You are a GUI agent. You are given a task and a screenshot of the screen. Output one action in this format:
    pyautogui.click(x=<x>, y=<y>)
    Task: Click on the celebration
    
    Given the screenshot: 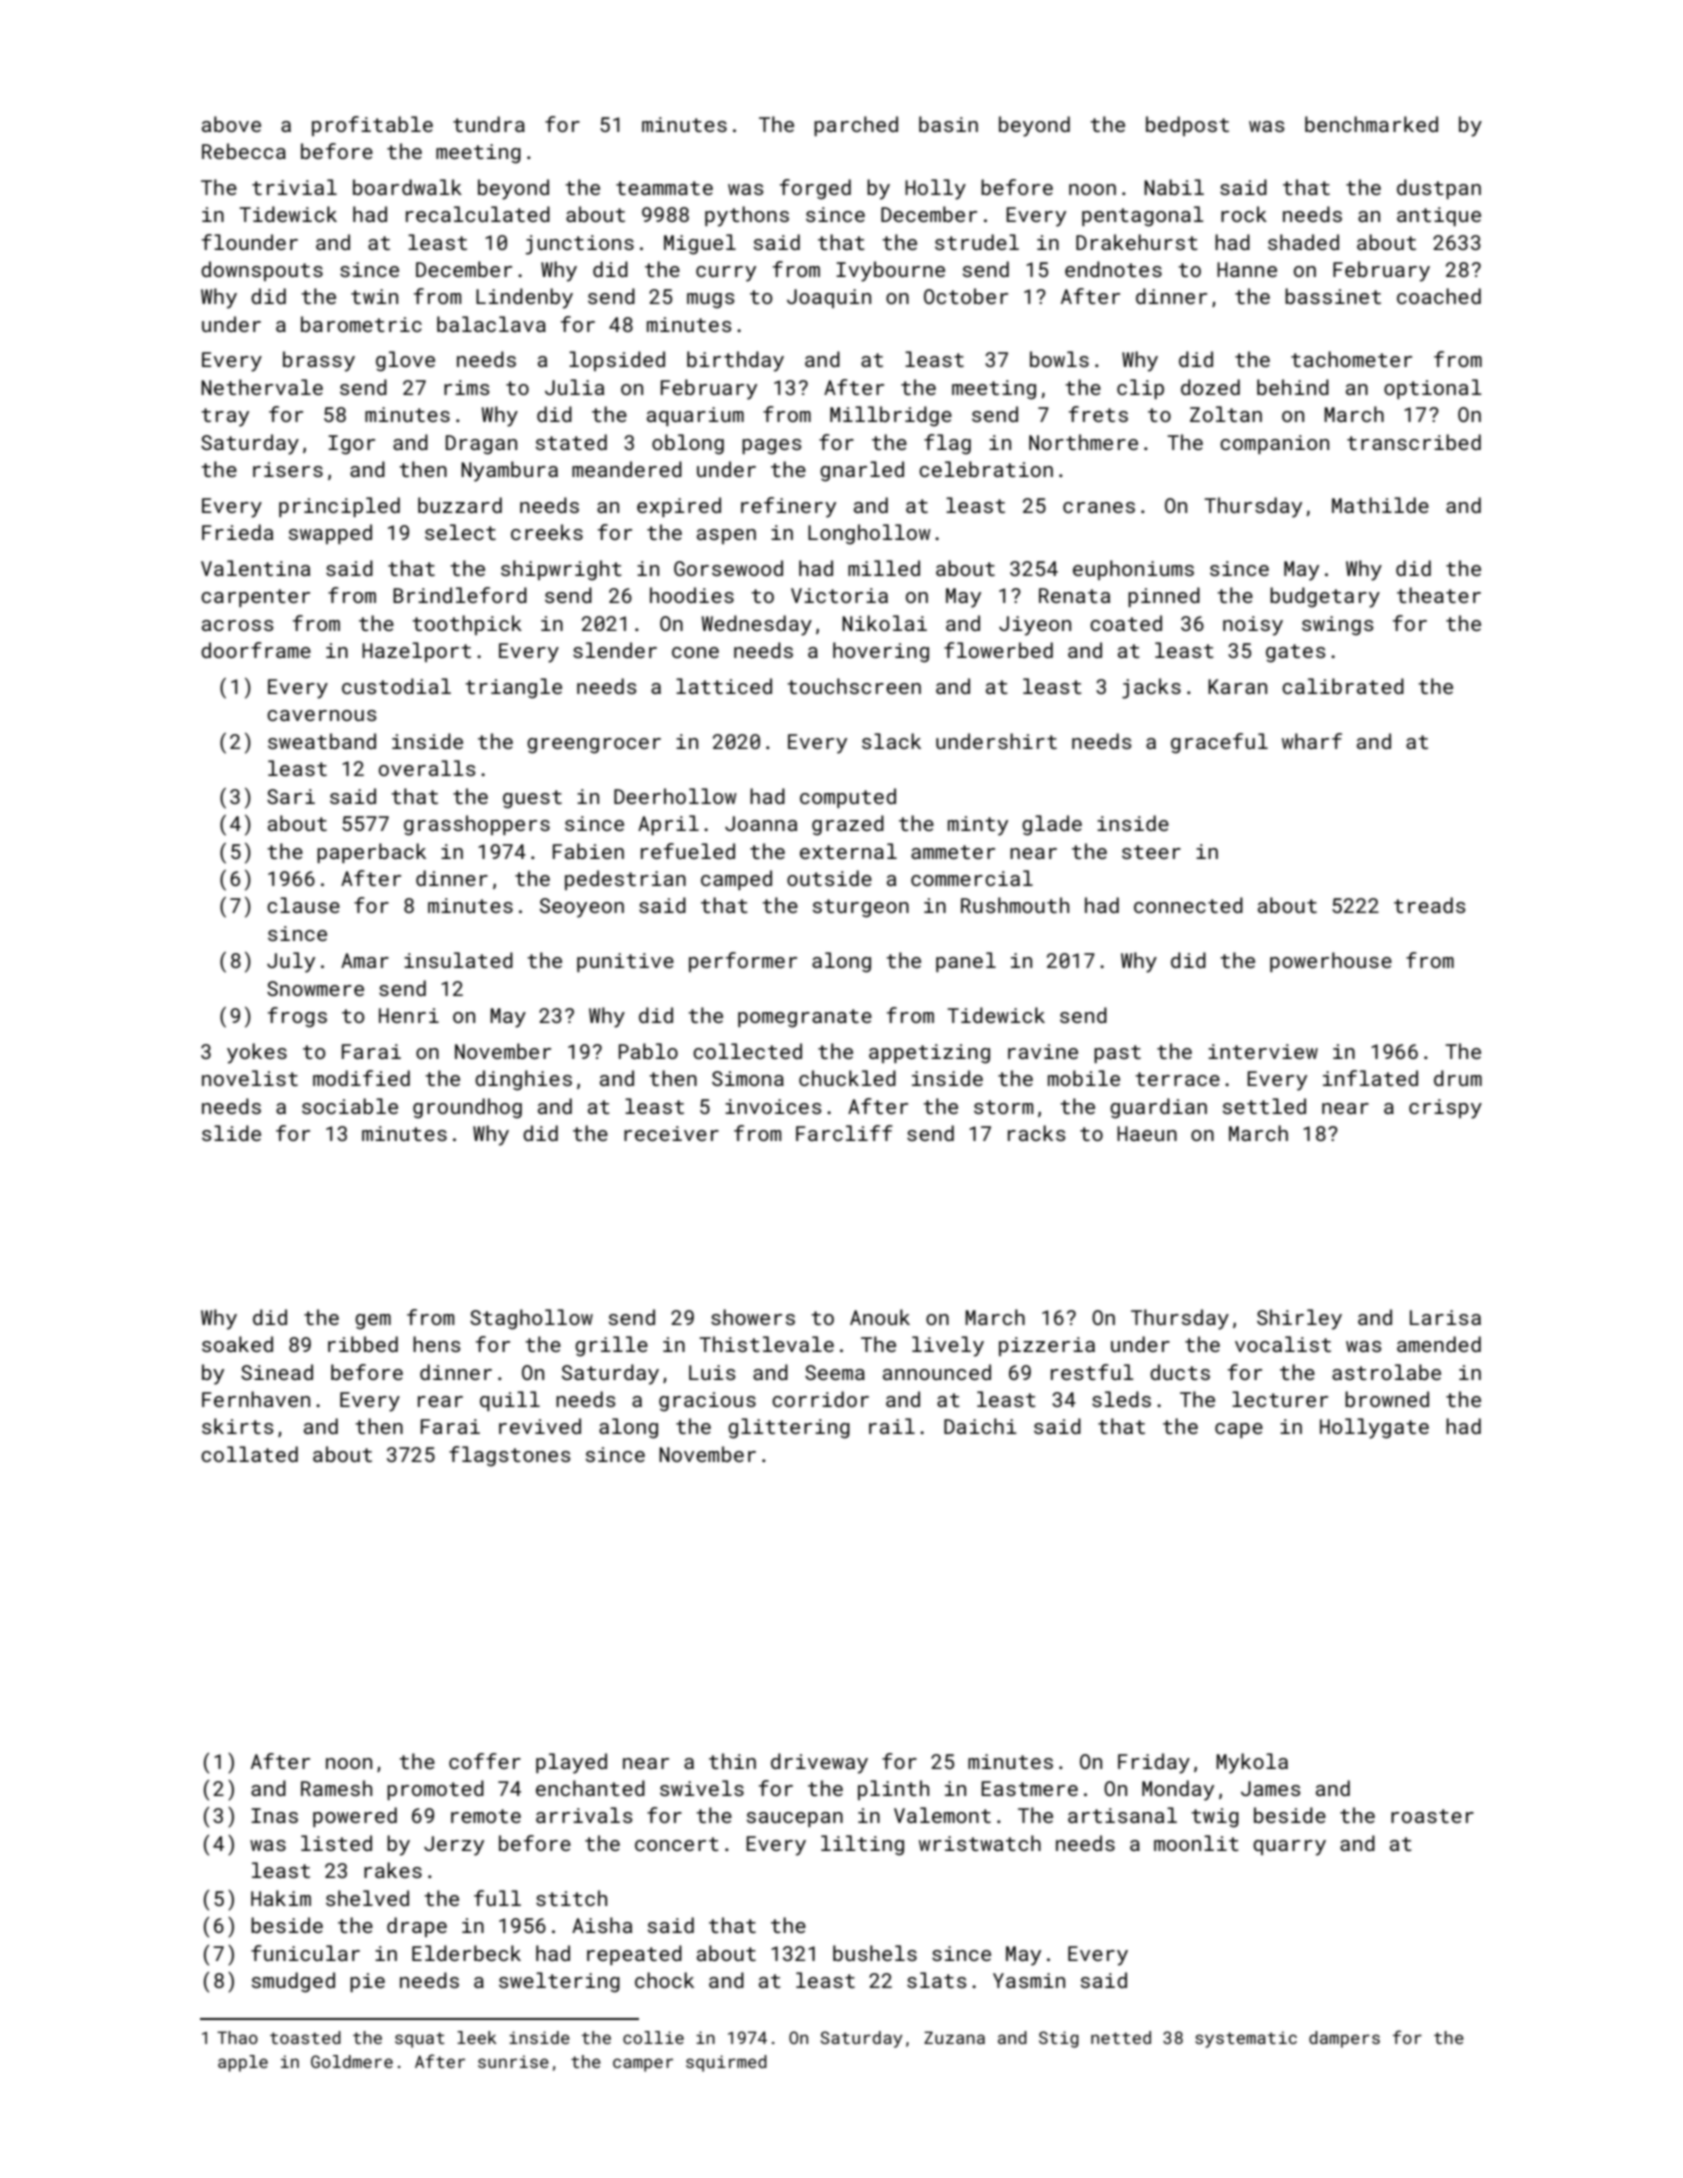 What is the action you would take?
    pyautogui.click(x=986, y=469)
